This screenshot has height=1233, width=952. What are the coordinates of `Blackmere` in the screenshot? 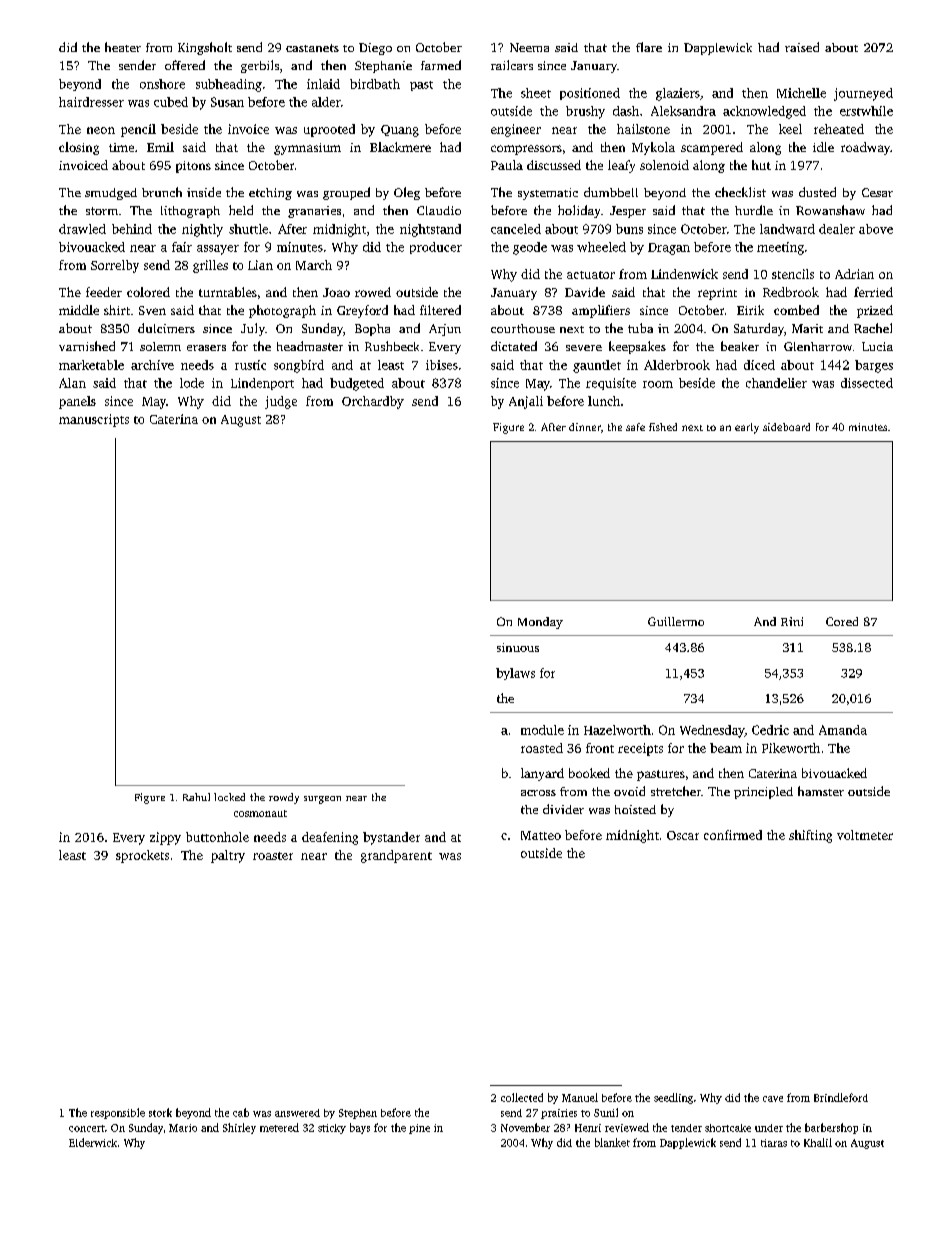 It's located at (400, 147).
